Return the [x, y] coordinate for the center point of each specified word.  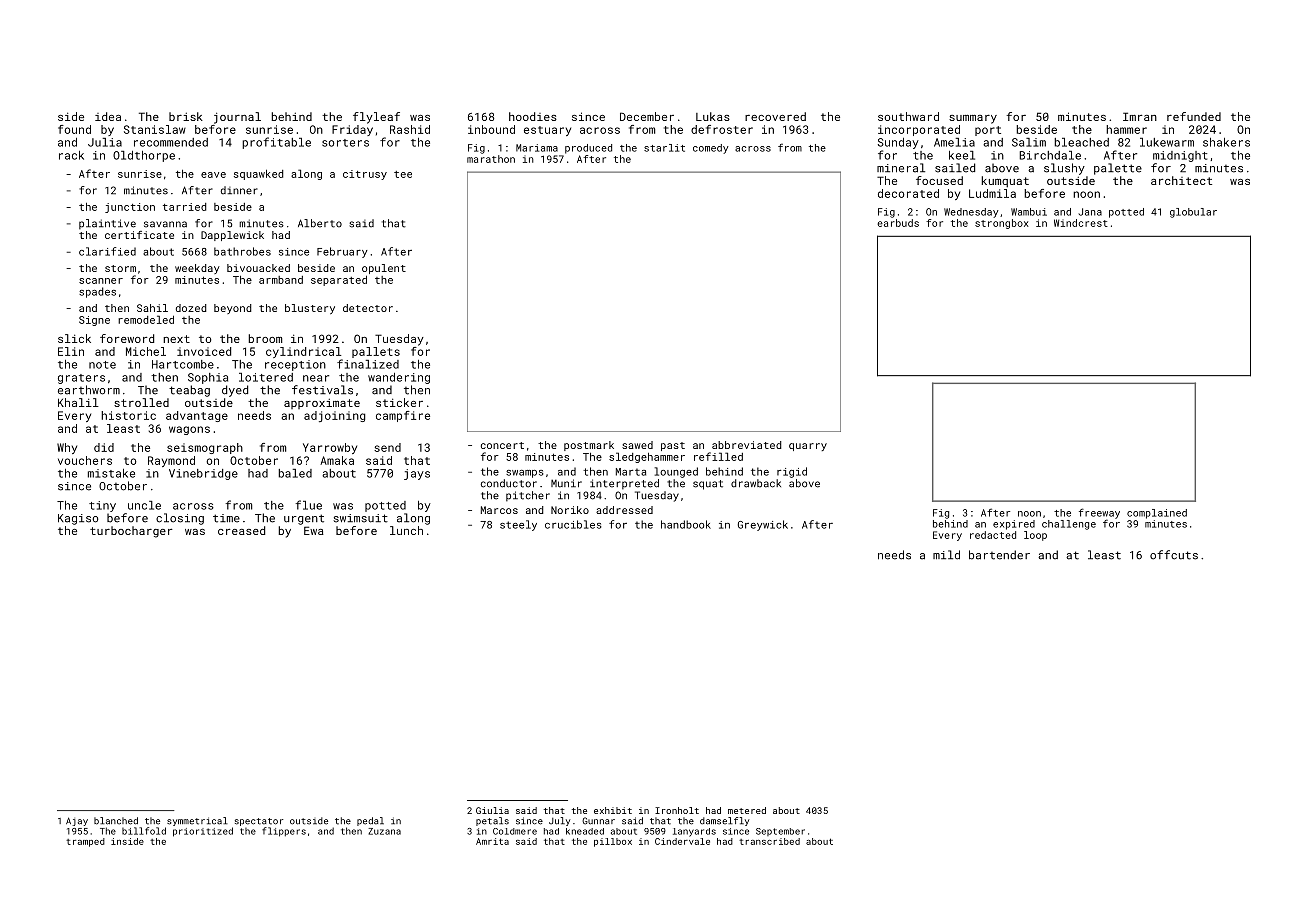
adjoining [334, 416]
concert [502, 445]
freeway [1099, 513]
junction [130, 208]
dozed [191, 308]
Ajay [77, 821]
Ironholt [677, 810]
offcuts [1174, 555]
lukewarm [1167, 142]
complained [1157, 514]
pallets [376, 352]
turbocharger [131, 532]
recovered [775, 116]
